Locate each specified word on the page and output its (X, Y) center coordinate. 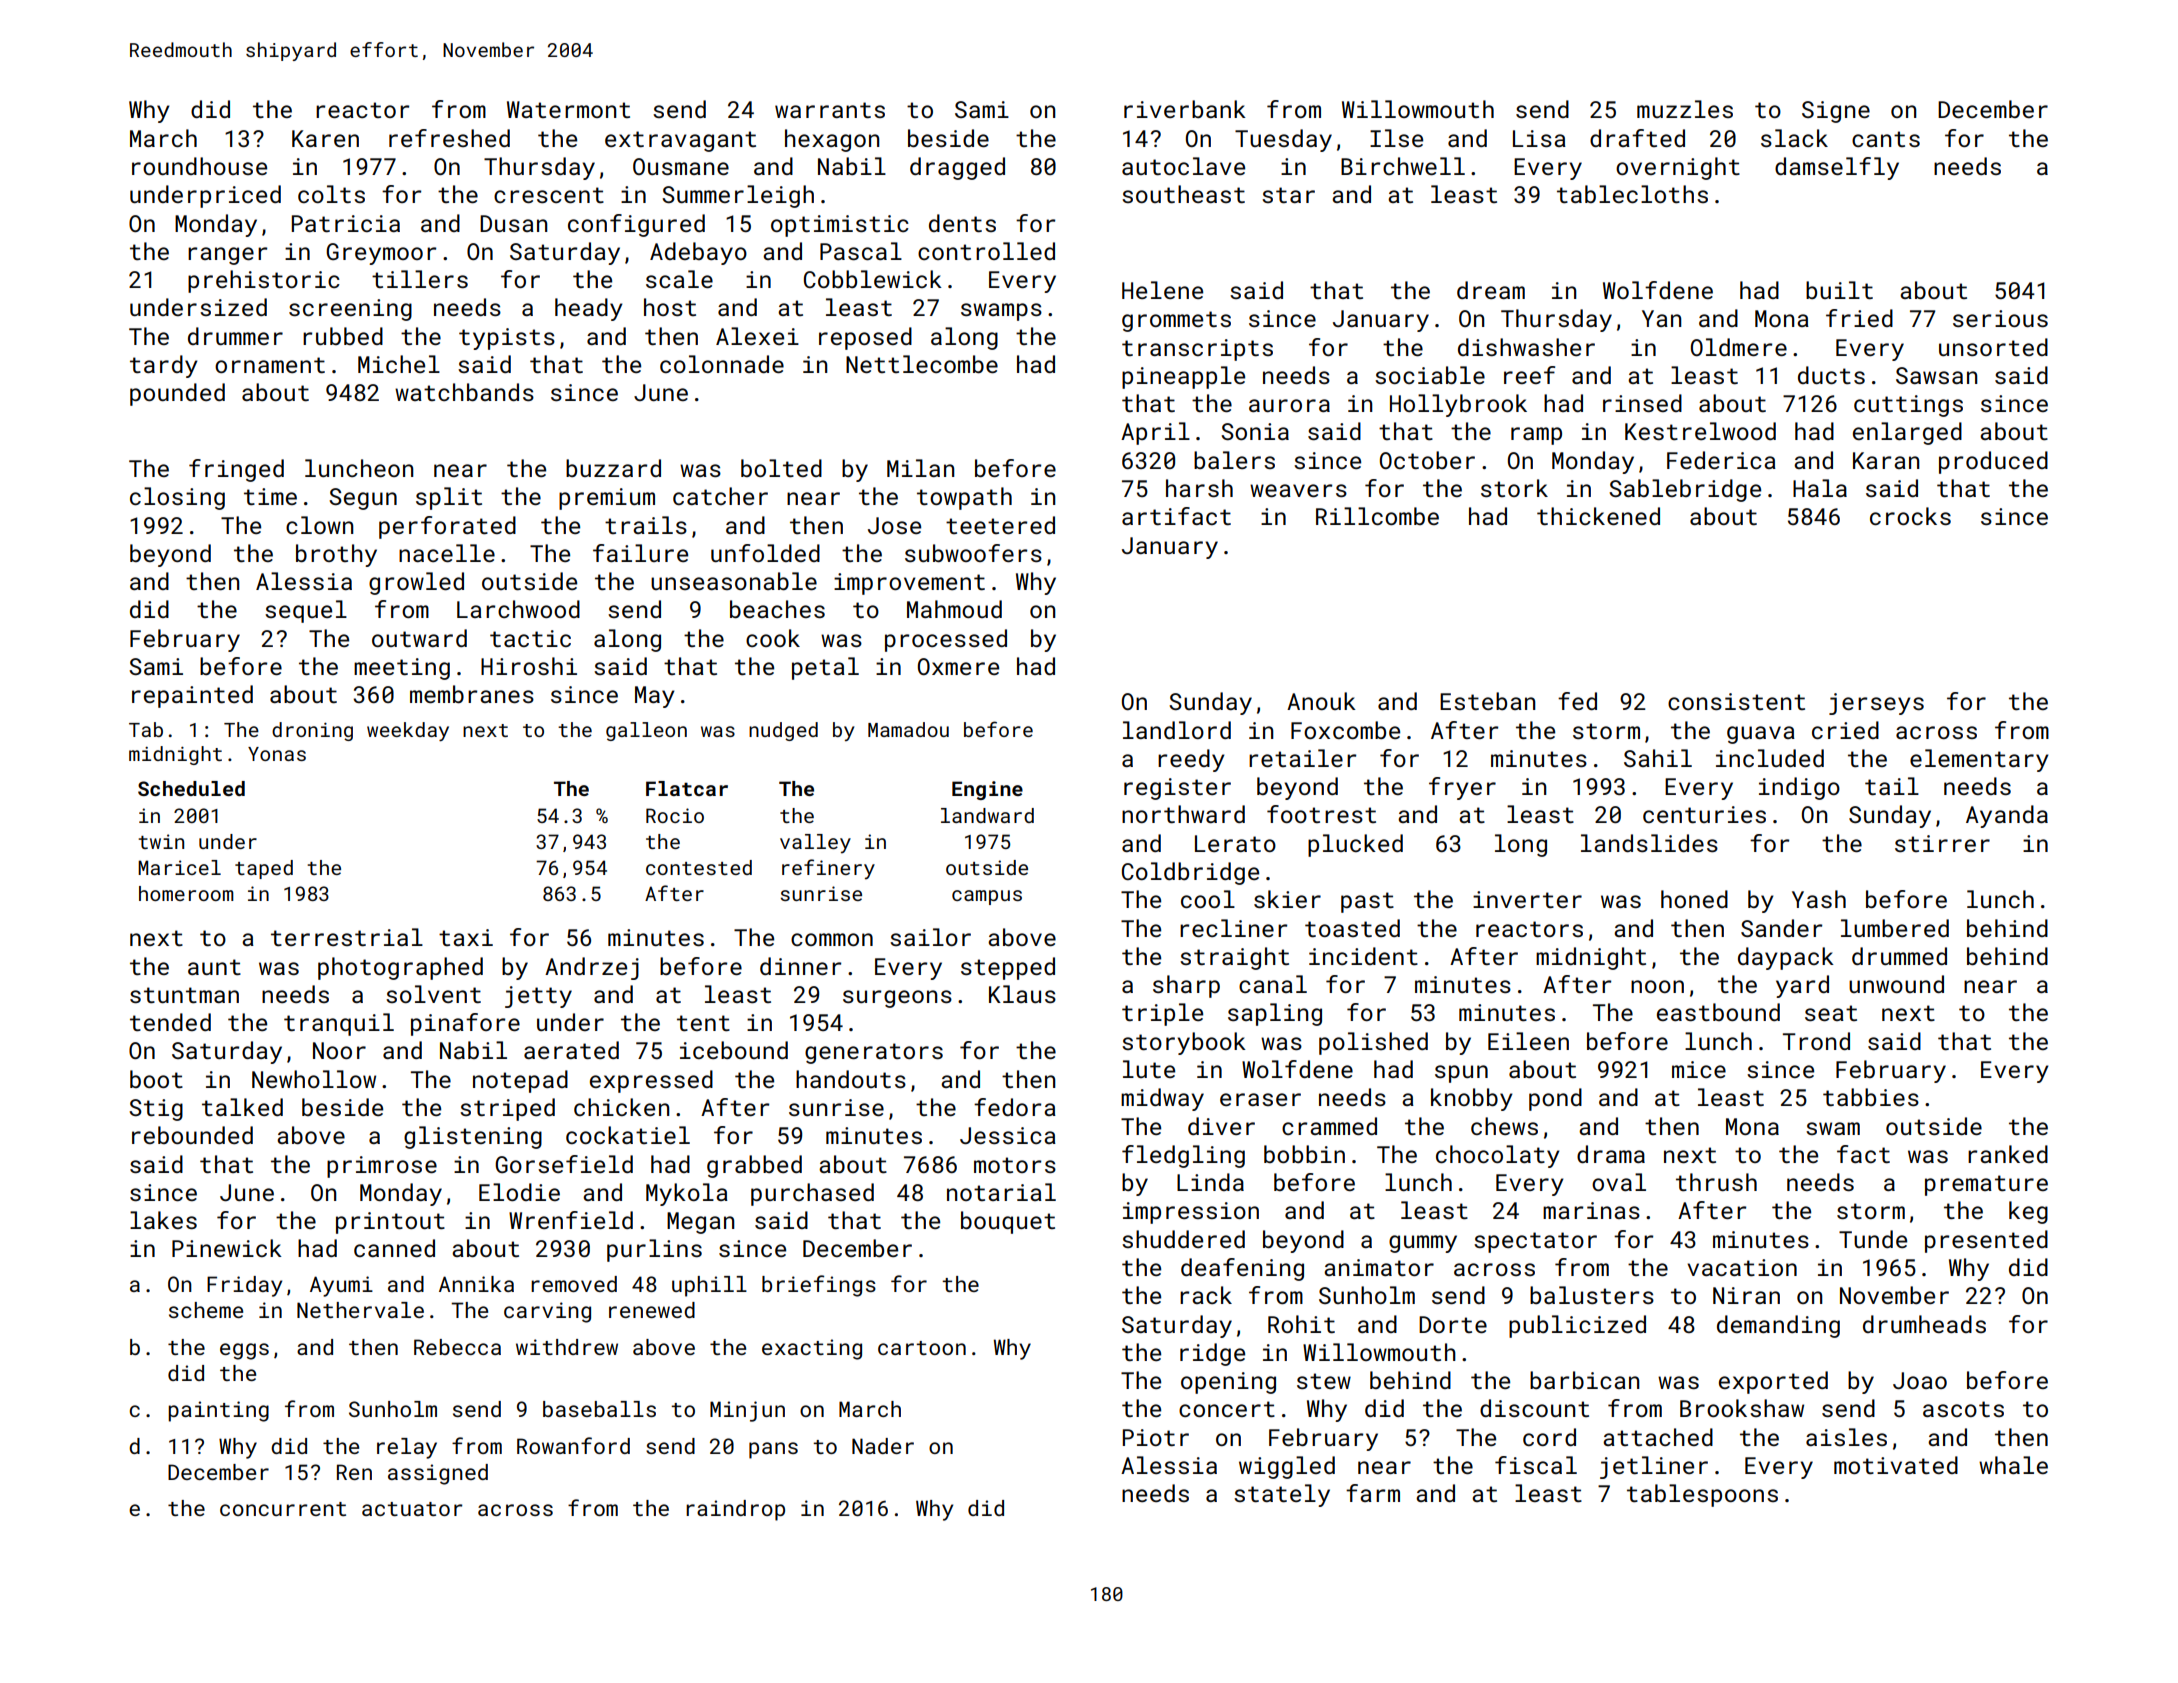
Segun (363, 499)
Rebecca (457, 1347)
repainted (192, 696)
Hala (1820, 488)
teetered (1000, 525)
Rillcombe (1377, 516)
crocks (1910, 516)
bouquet (1008, 1222)
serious (2000, 318)
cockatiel (628, 1135)
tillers (420, 279)
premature (1986, 1185)
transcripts (1197, 350)
